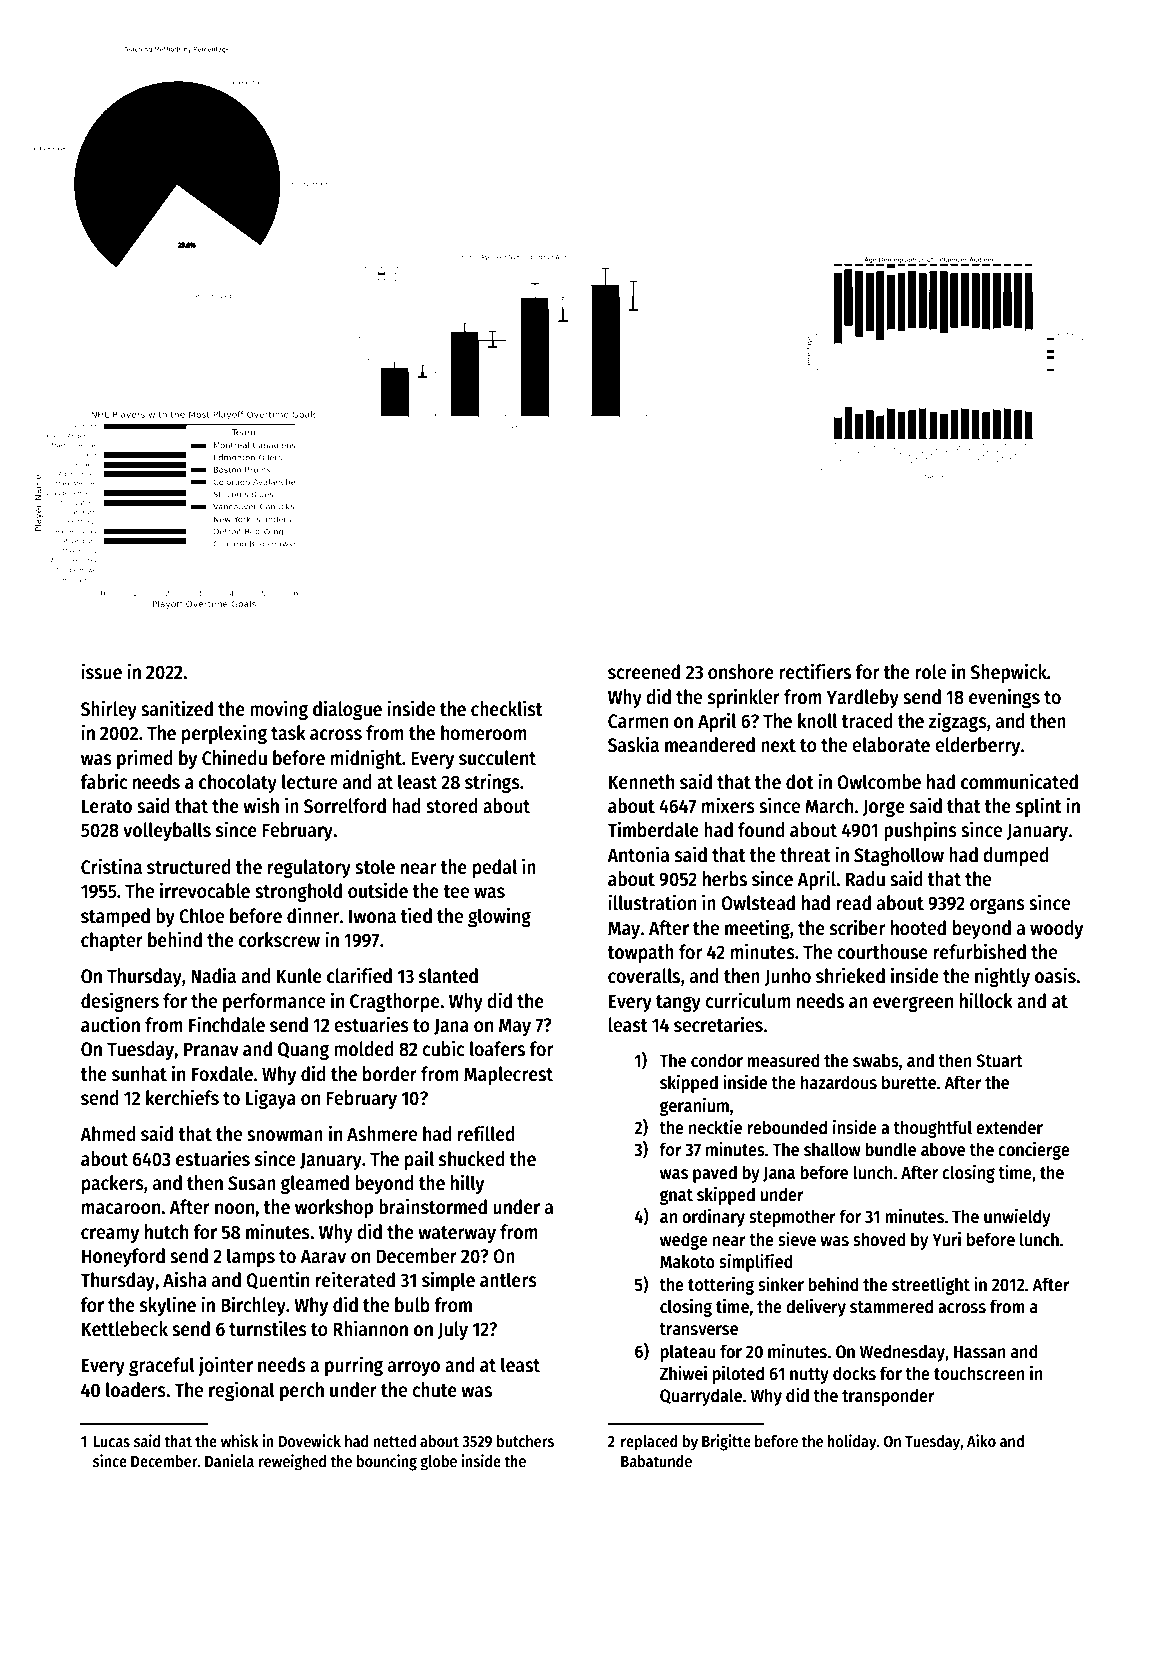  What do you see at coordinates (717, 1060) in the page?
I see `condor` at bounding box center [717, 1060].
